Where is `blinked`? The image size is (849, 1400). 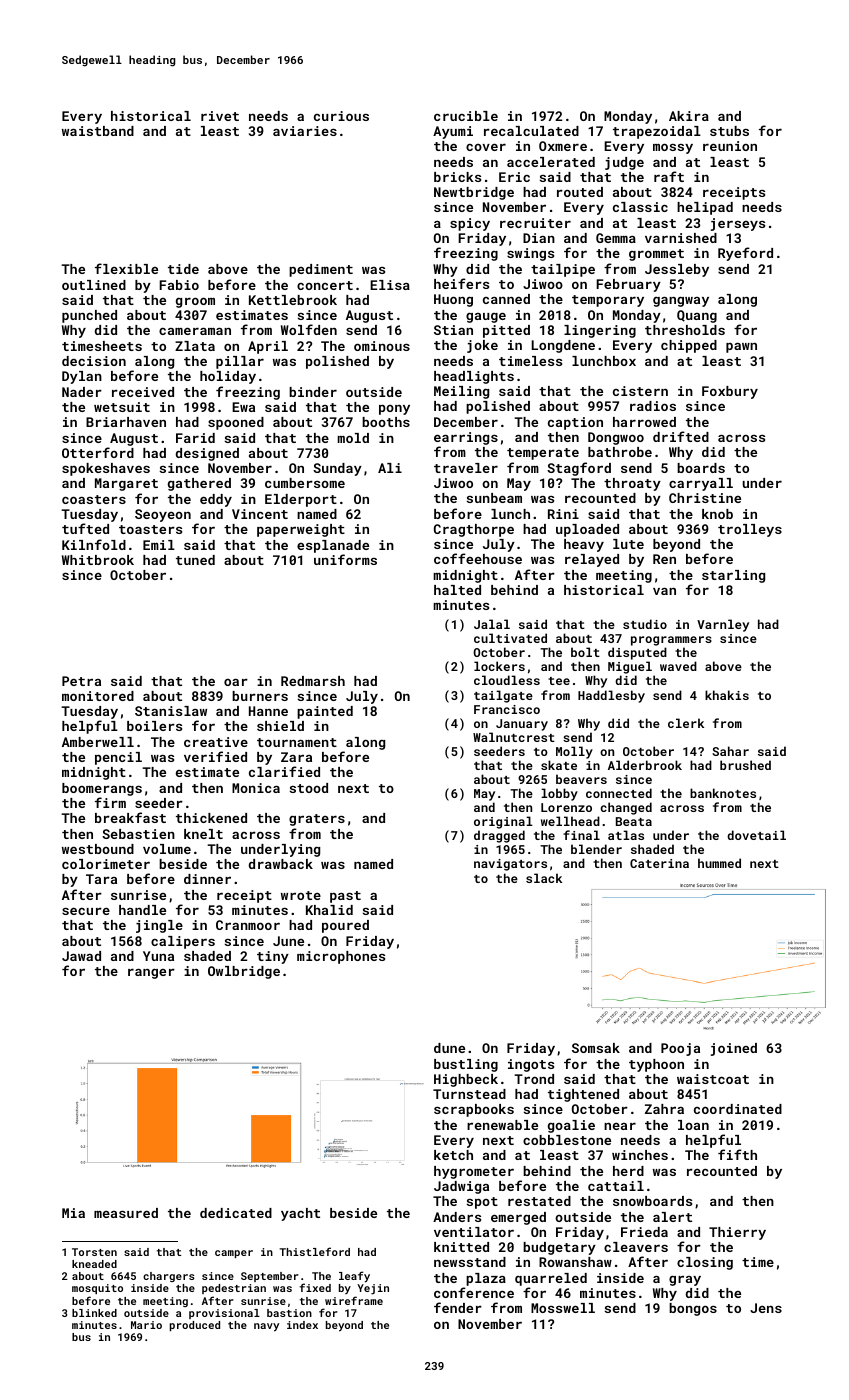
blinked is located at coordinates (94, 1313).
